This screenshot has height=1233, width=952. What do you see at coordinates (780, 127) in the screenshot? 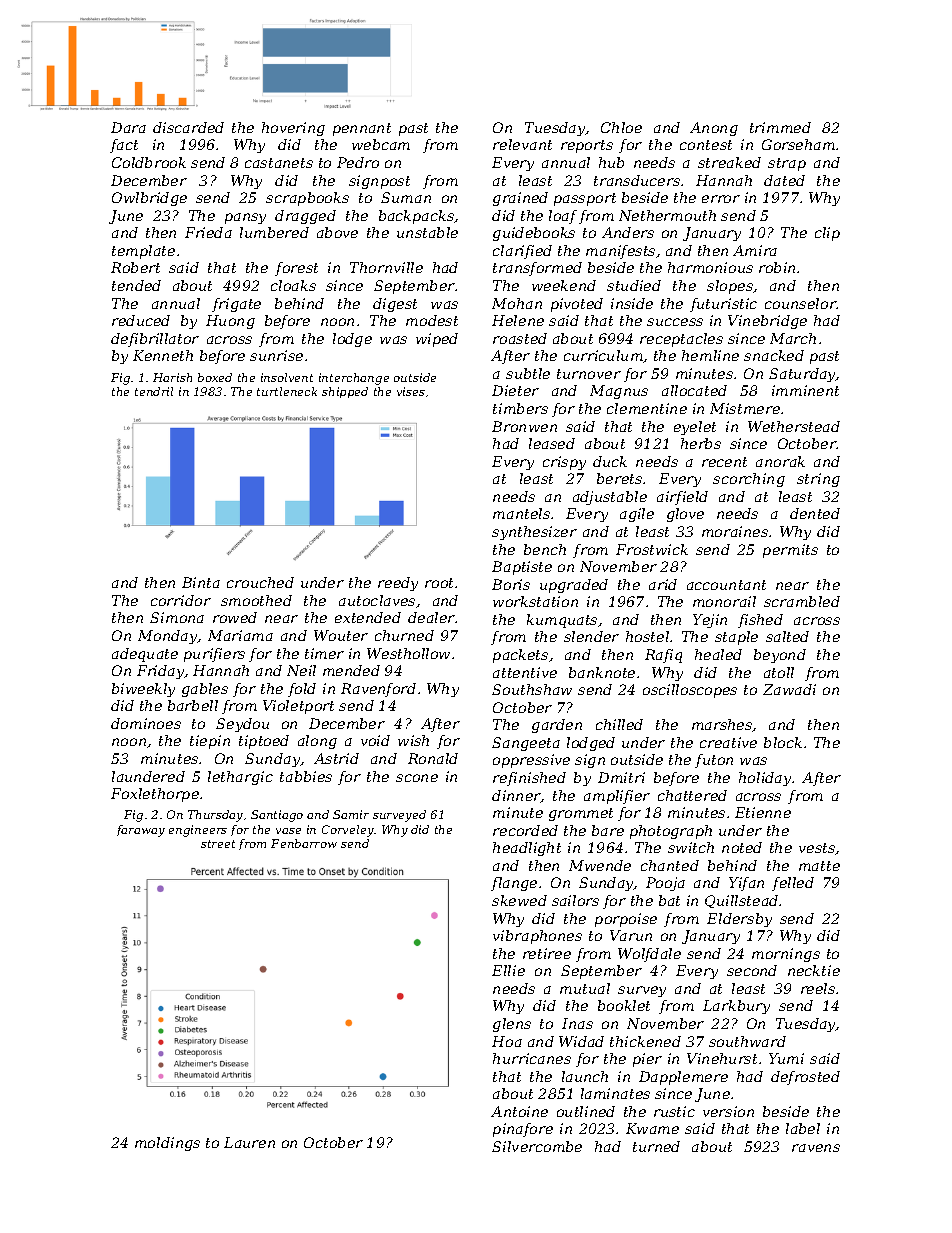
I see `trimmed` at bounding box center [780, 127].
